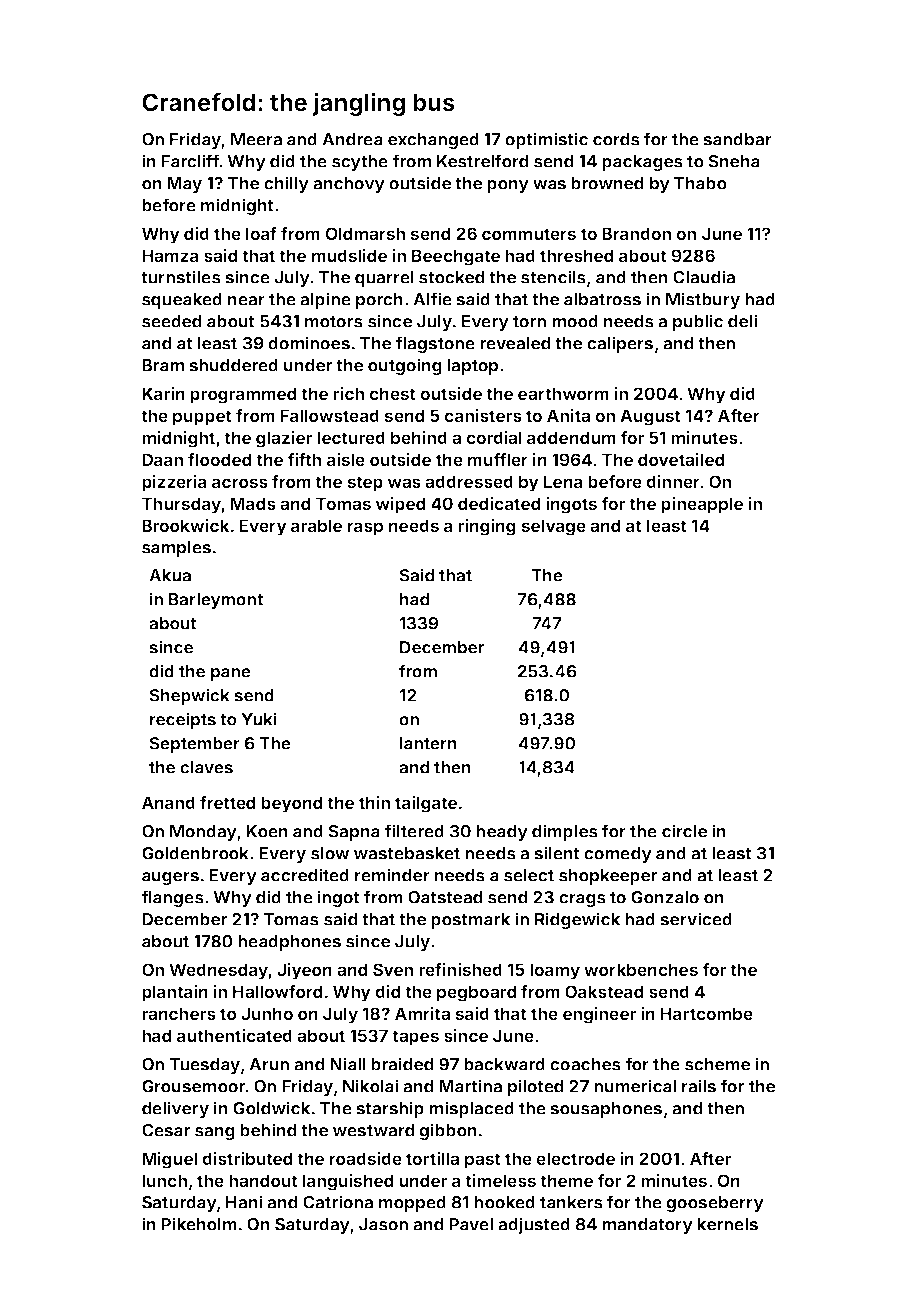 The image size is (924, 1314). I want to click on Pikeholm, so click(199, 1224).
